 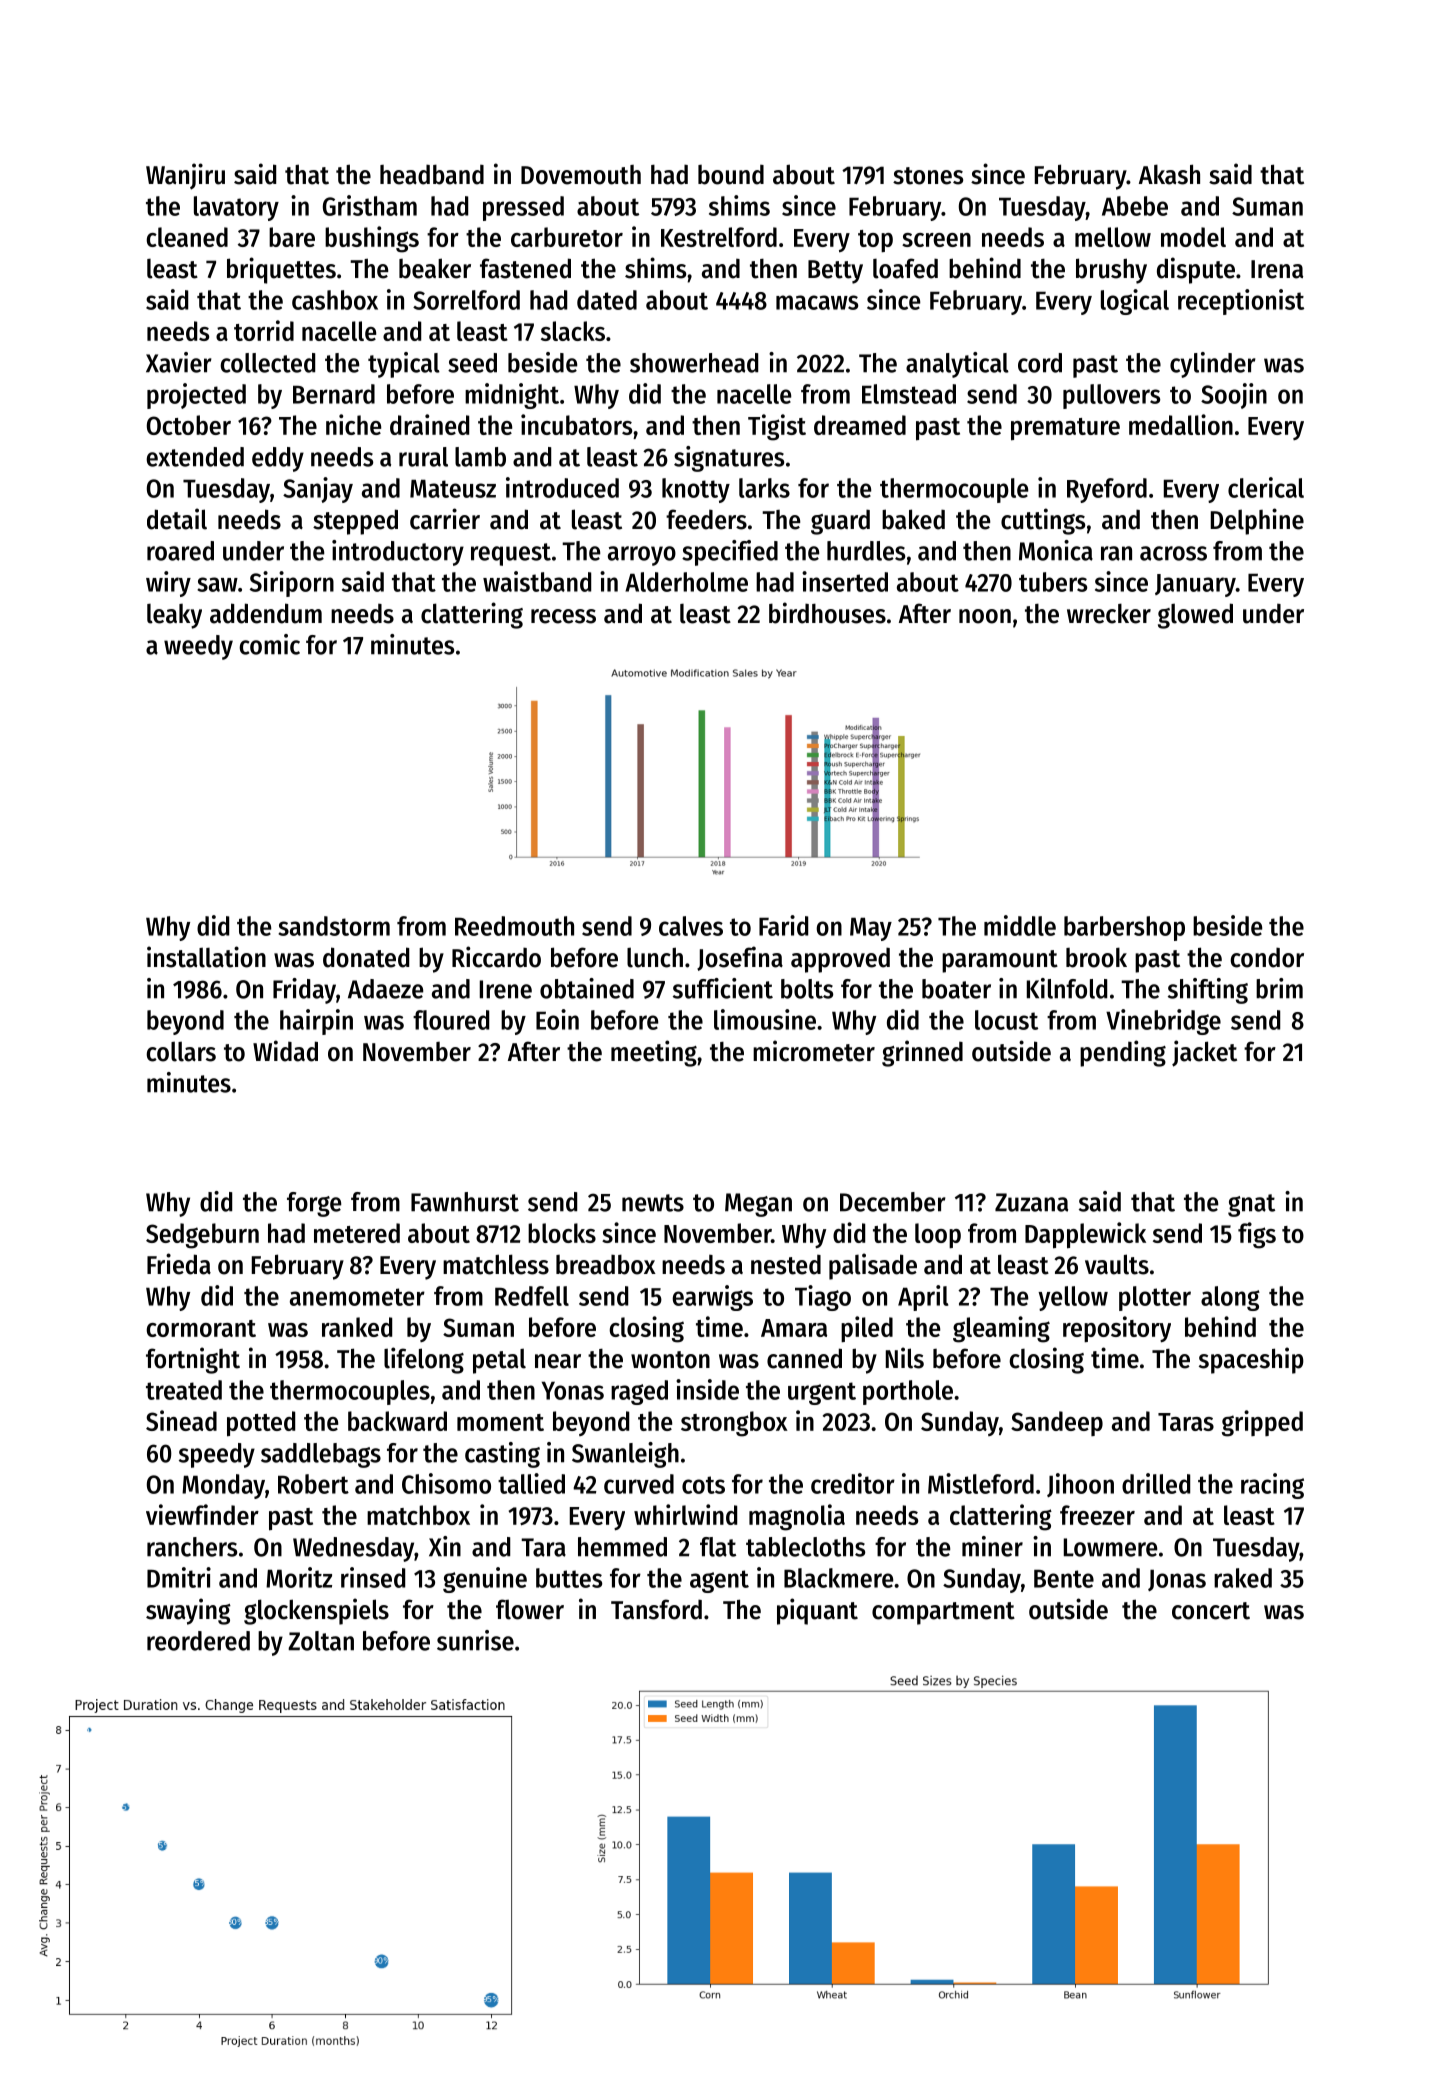 What do you see at coordinates (465, 1202) in the screenshot?
I see `Fawnhurst` at bounding box center [465, 1202].
